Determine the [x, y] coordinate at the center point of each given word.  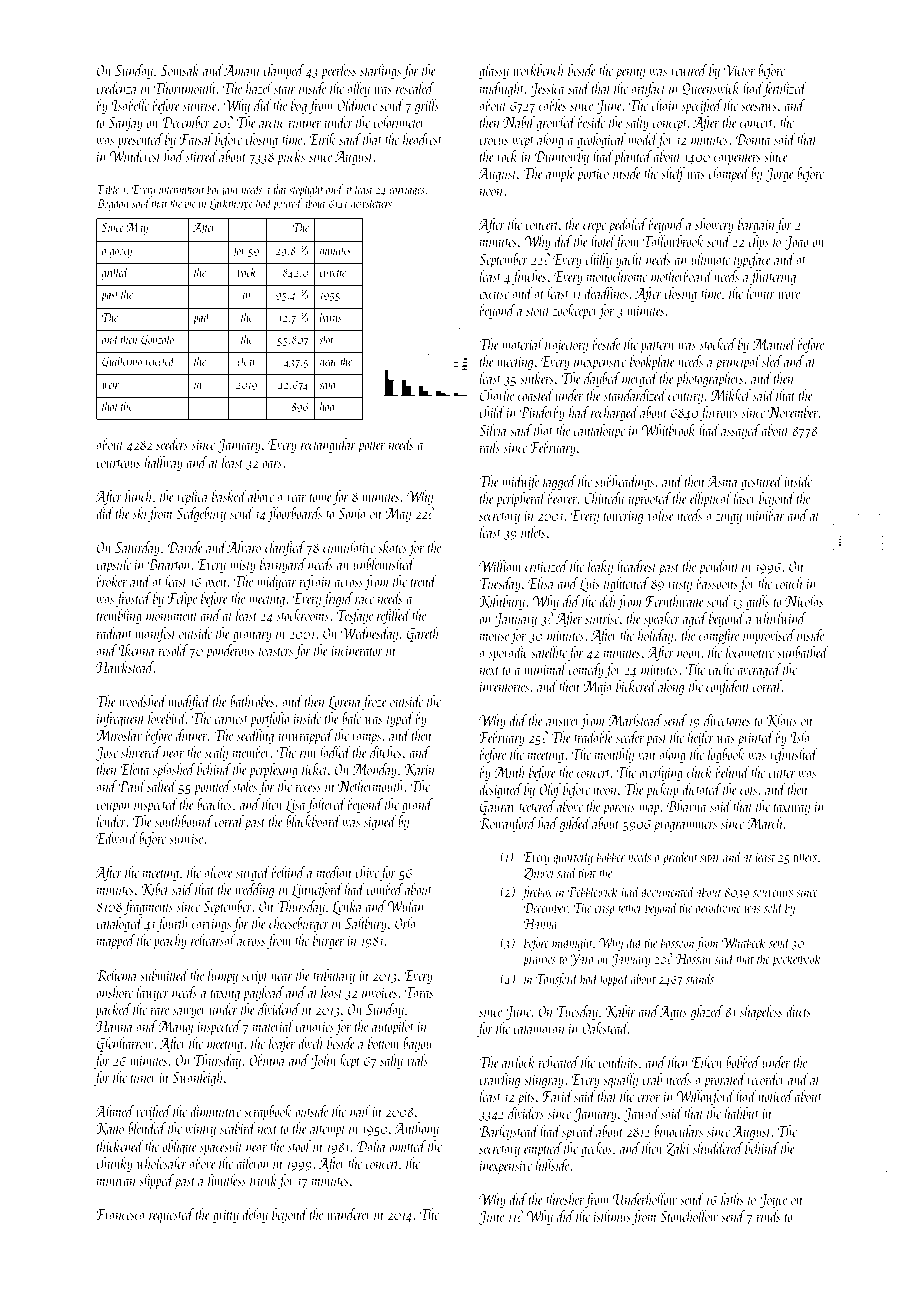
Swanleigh [197, 1078]
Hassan [693, 959]
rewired [689, 70]
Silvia [492, 430]
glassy [494, 71]
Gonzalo [157, 340]
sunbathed [803, 652]
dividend [279, 1009]
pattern [657, 348]
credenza [116, 88]
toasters [276, 652]
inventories [504, 687]
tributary [334, 976]
